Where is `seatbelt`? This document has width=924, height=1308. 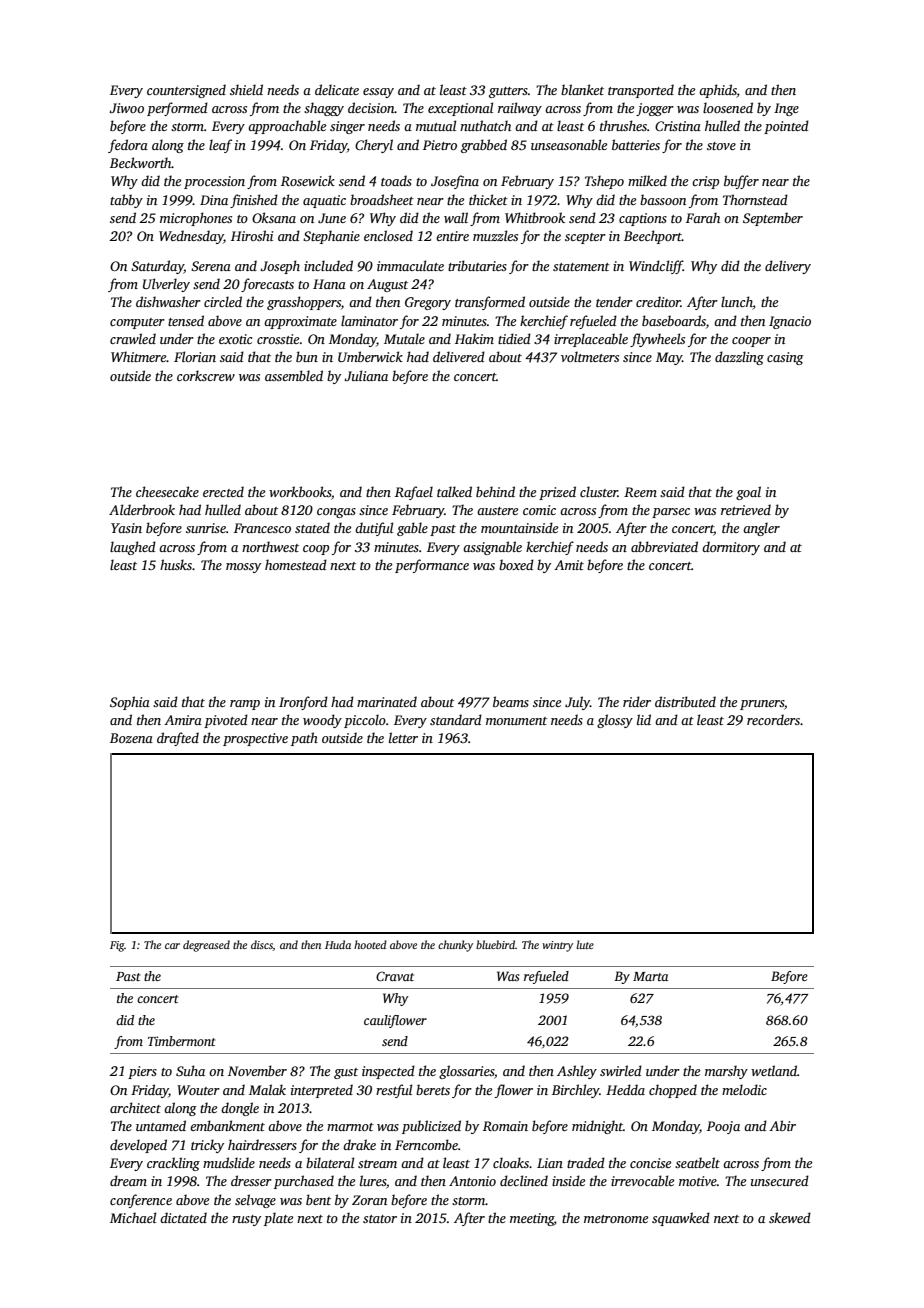
seatbelt is located at coordinates (697, 1162).
